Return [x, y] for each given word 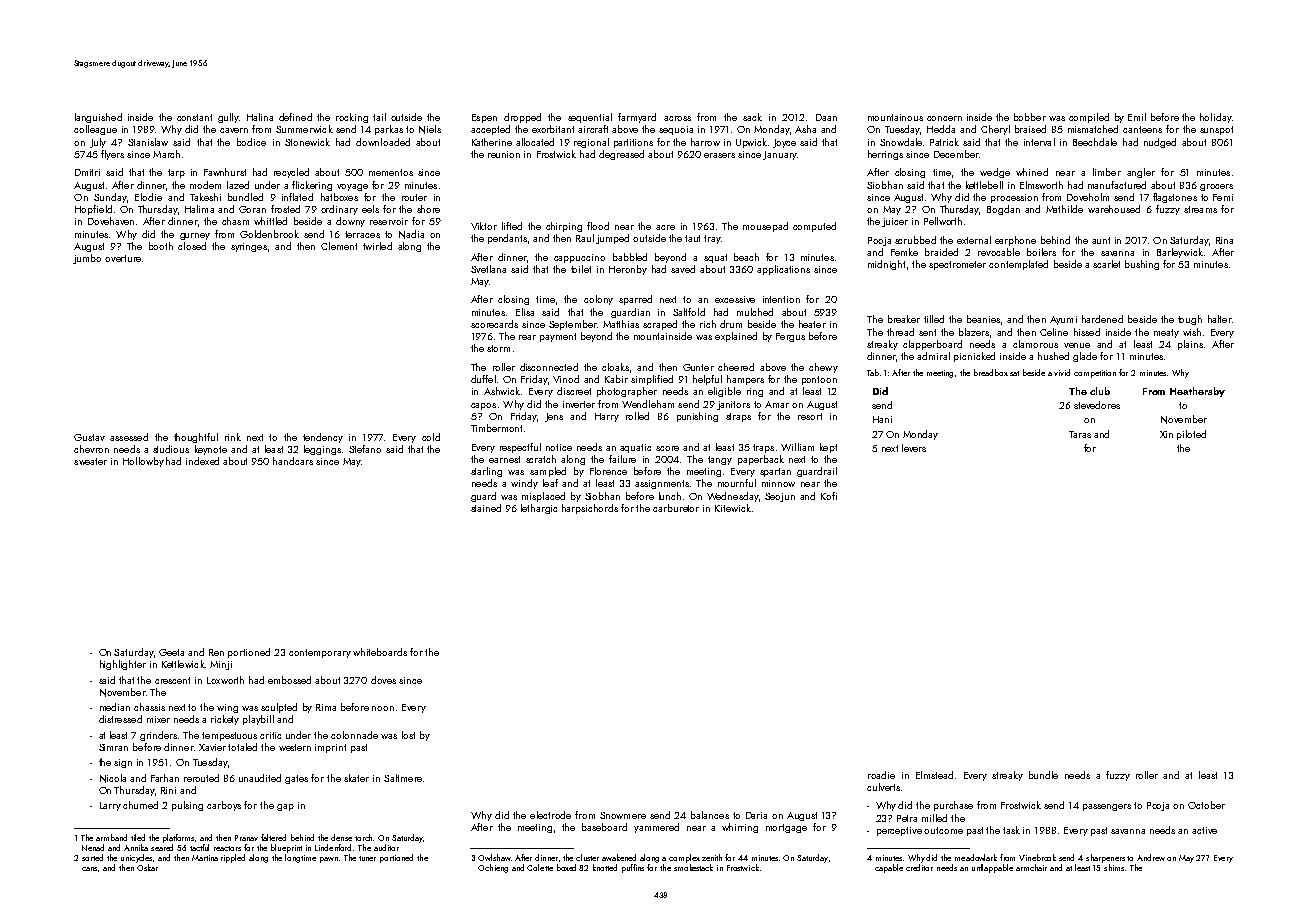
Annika [136, 847]
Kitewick [733, 508]
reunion [504, 154]
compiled [1089, 118]
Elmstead [934, 775]
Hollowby [143, 462]
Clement [339, 246]
